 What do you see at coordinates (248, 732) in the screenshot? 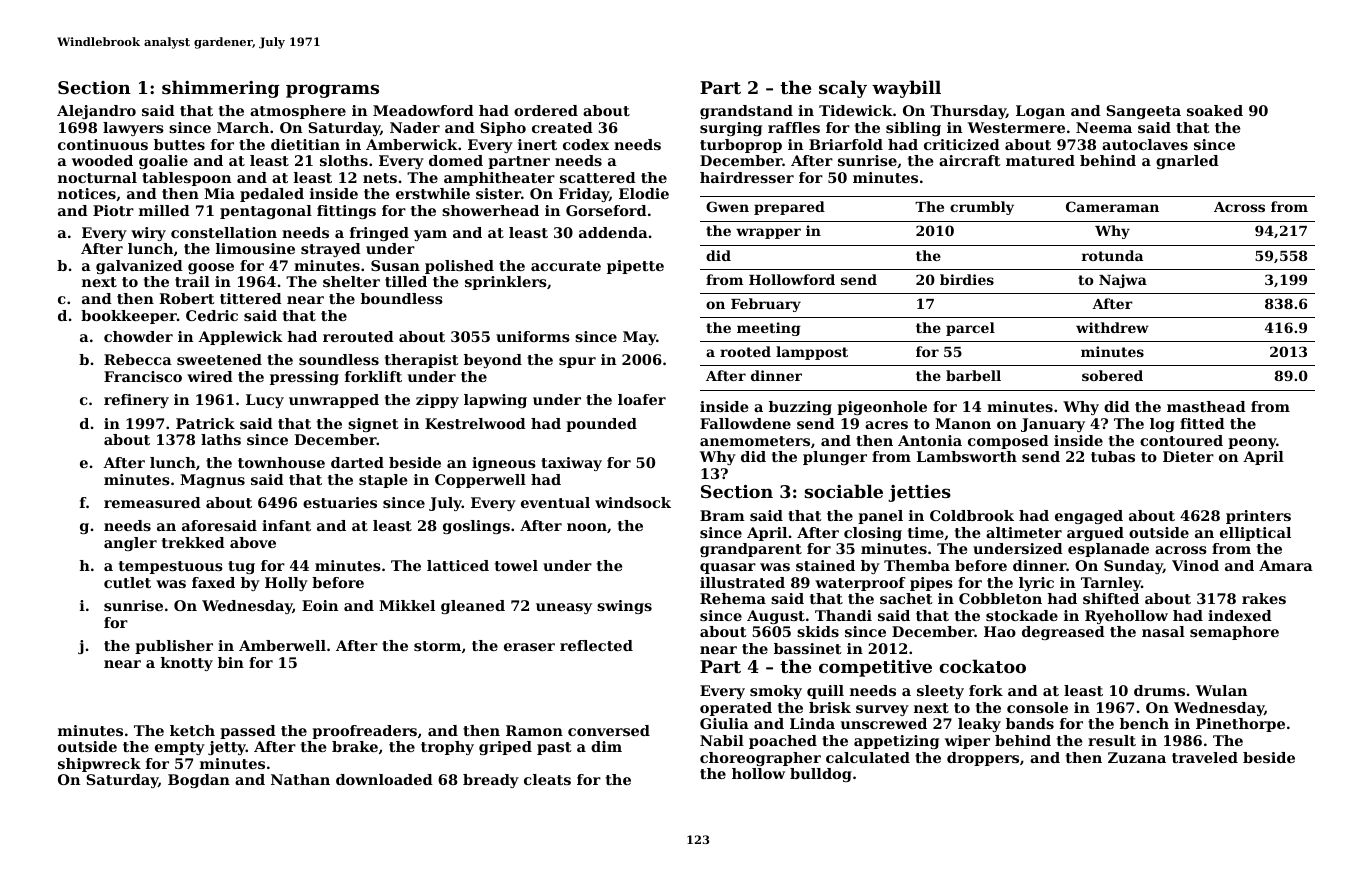
I see `passed` at bounding box center [248, 732].
